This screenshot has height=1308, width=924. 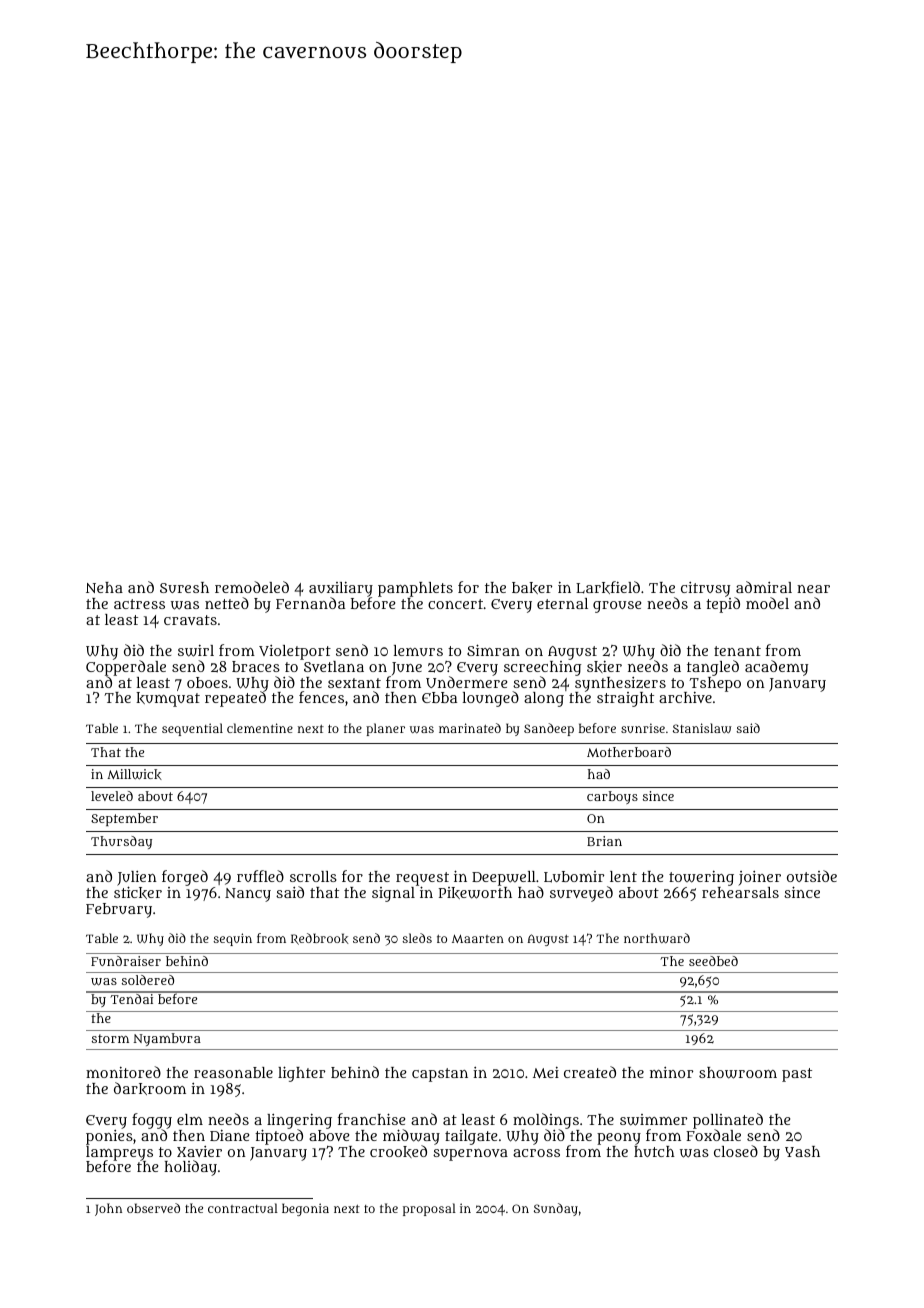 What do you see at coordinates (549, 729) in the screenshot?
I see `Sandeep` at bounding box center [549, 729].
